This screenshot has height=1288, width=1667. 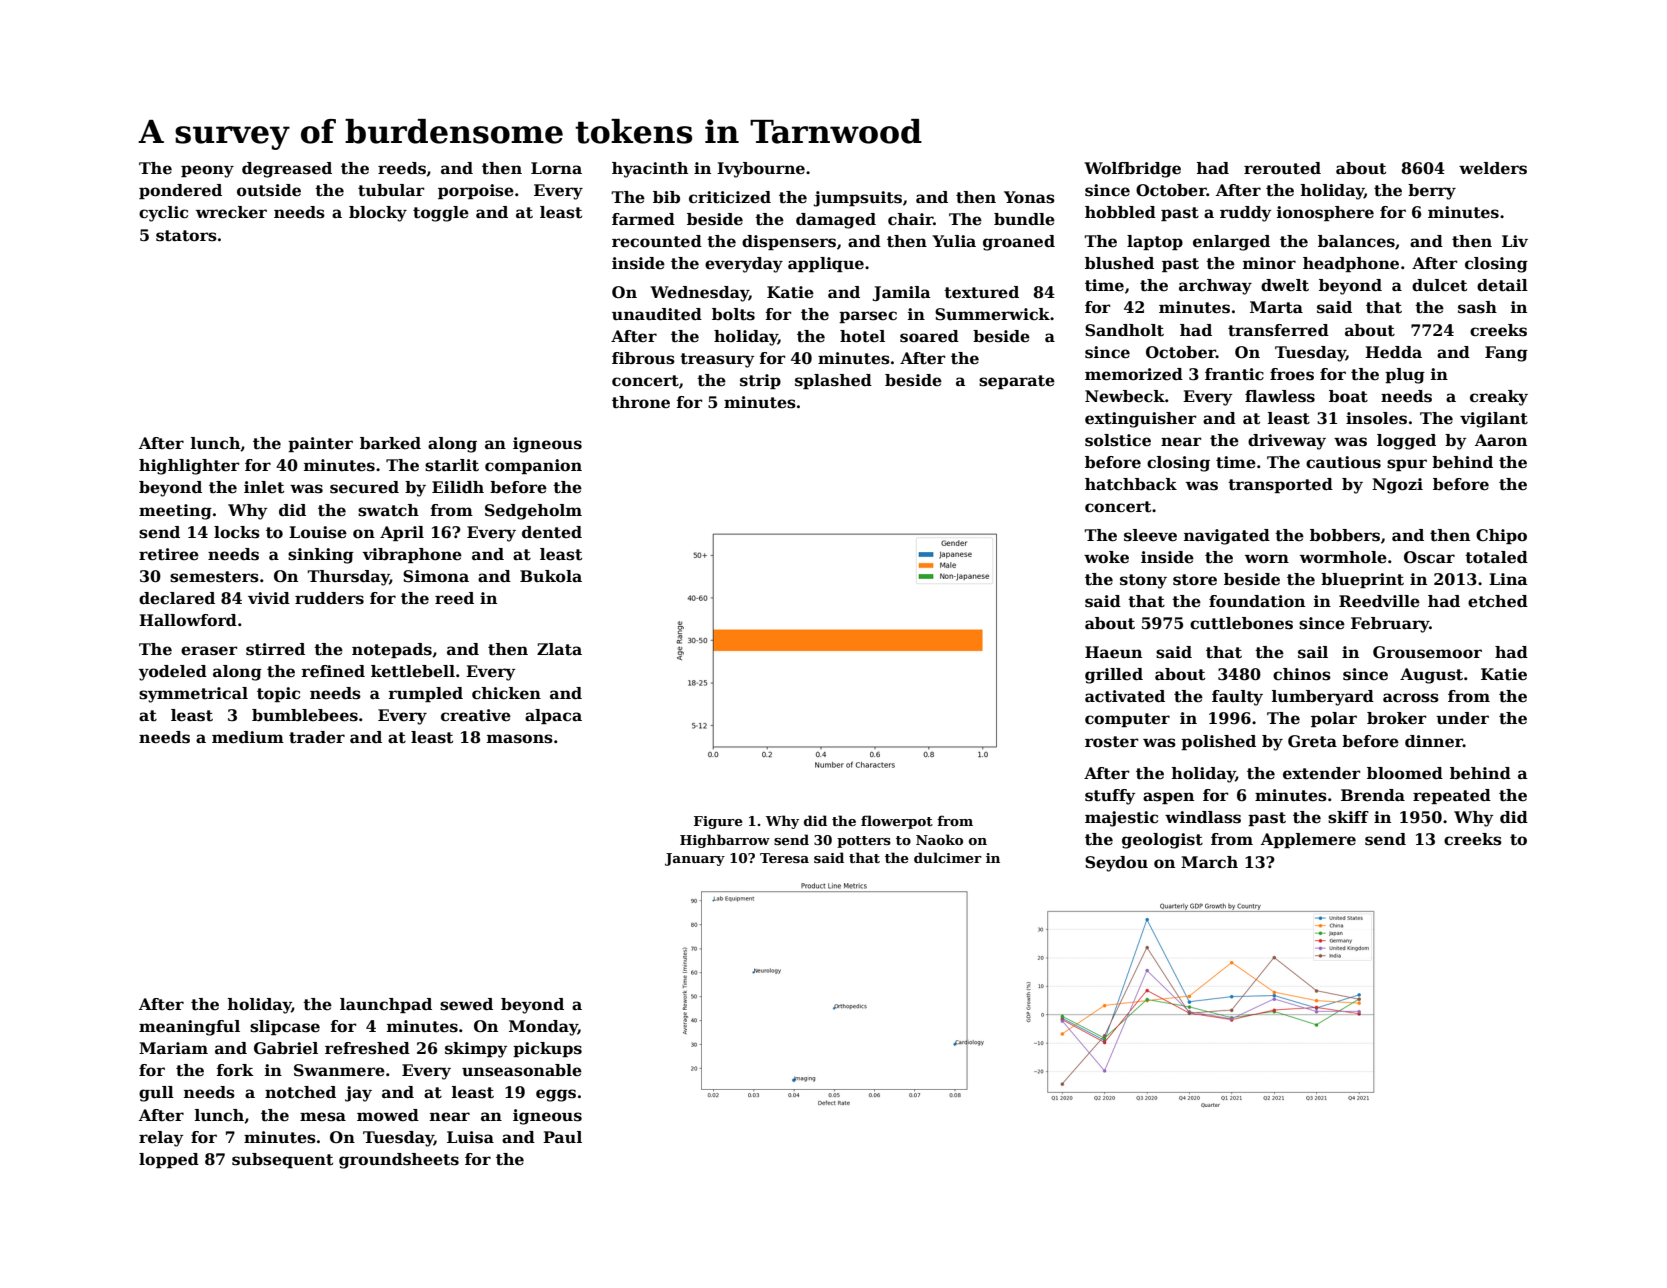 I want to click on repeated, so click(x=1452, y=796).
